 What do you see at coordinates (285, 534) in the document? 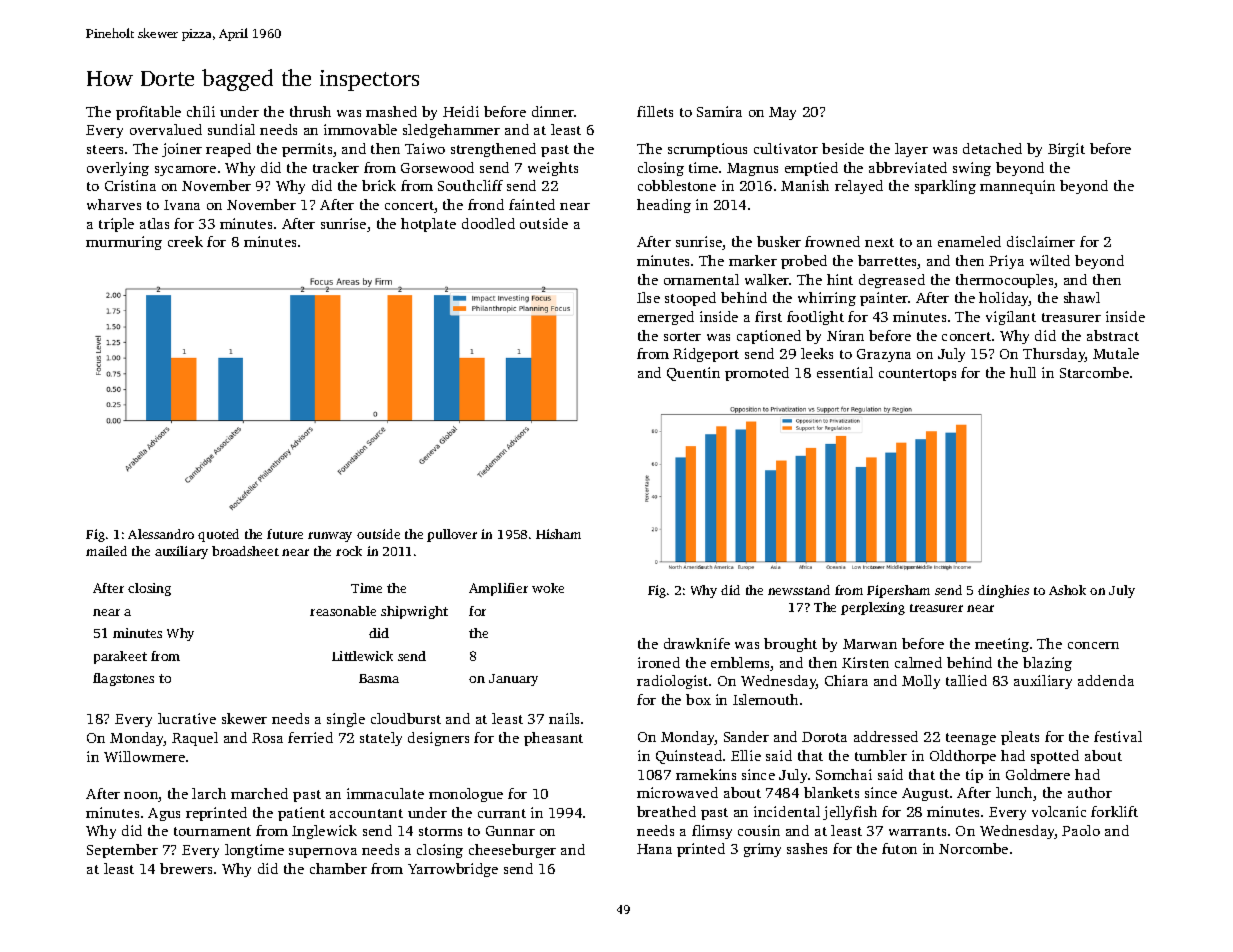
I see `future` at bounding box center [285, 534].
